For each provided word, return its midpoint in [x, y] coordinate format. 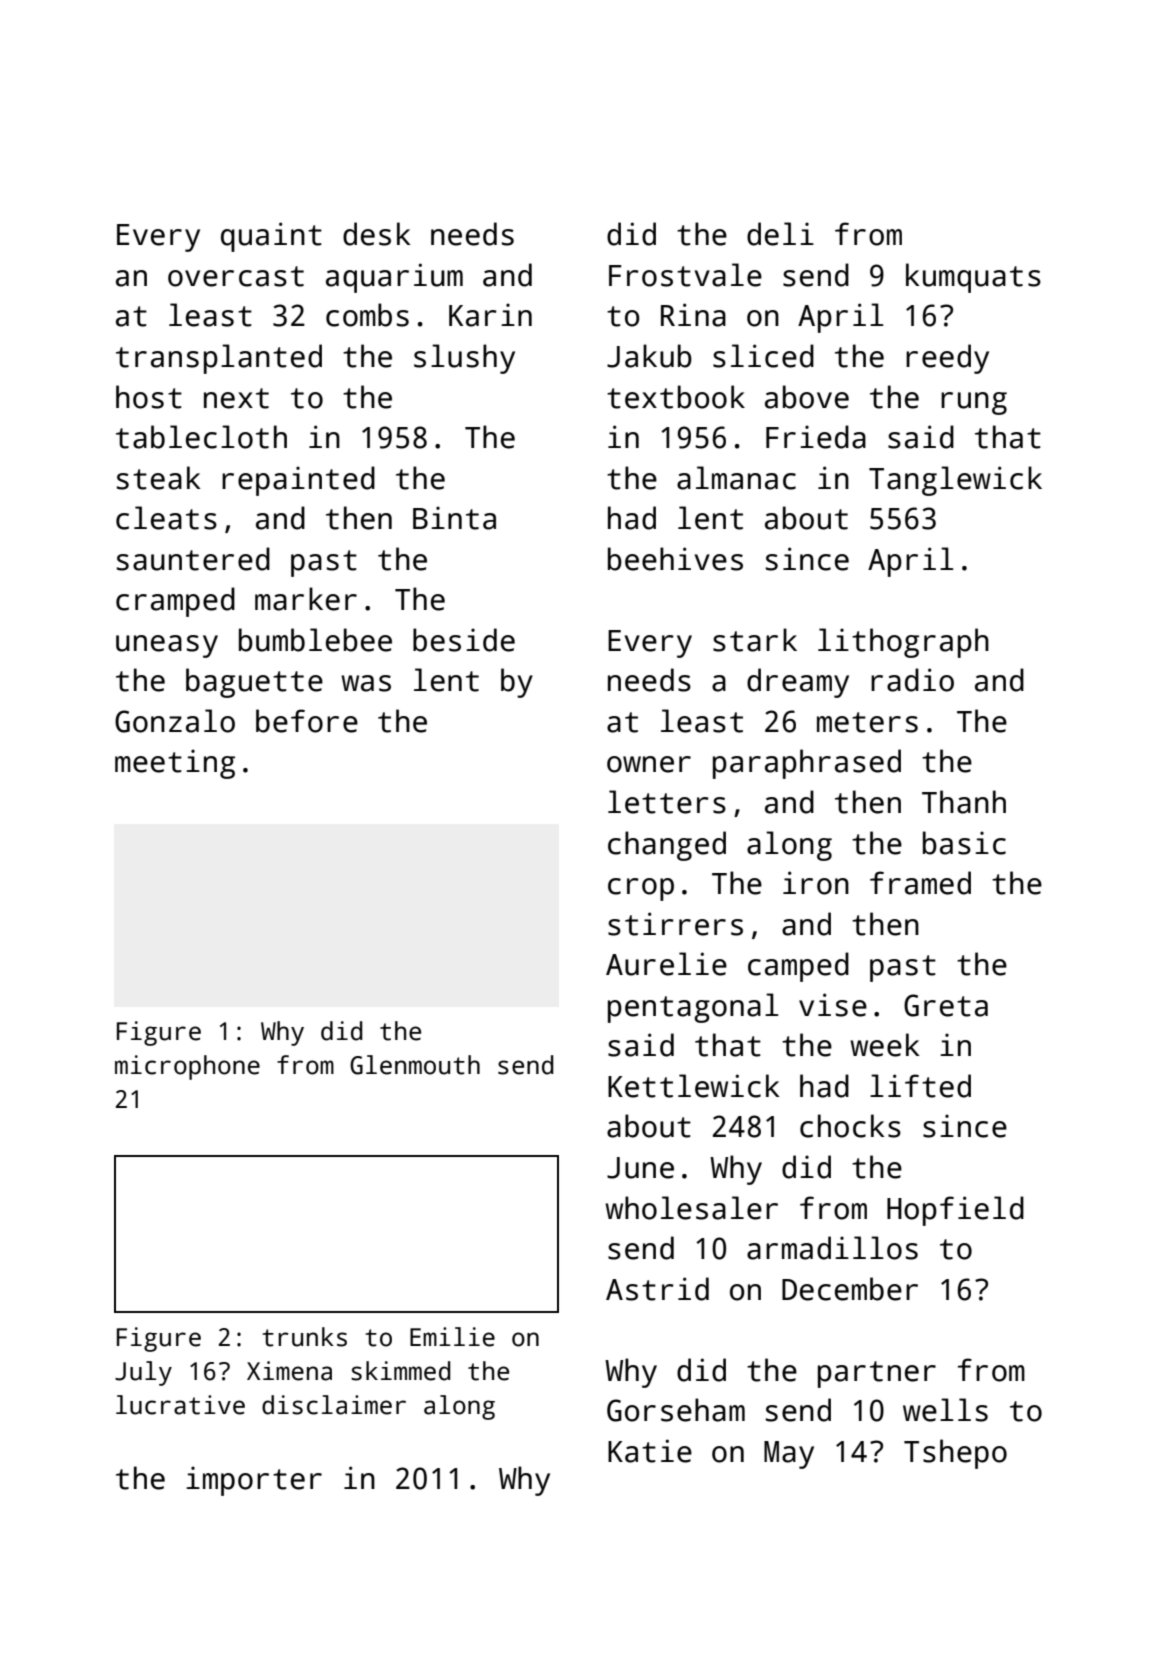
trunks [304, 1337]
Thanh [964, 802]
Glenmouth [415, 1065]
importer [254, 1481]
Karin [490, 315]
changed [667, 846]
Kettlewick [694, 1086]
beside [464, 640]
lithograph [903, 643]
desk [377, 234]
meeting [175, 764]
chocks [850, 1126]
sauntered [193, 559]
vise [833, 1005]
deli [780, 234]
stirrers [675, 924]
